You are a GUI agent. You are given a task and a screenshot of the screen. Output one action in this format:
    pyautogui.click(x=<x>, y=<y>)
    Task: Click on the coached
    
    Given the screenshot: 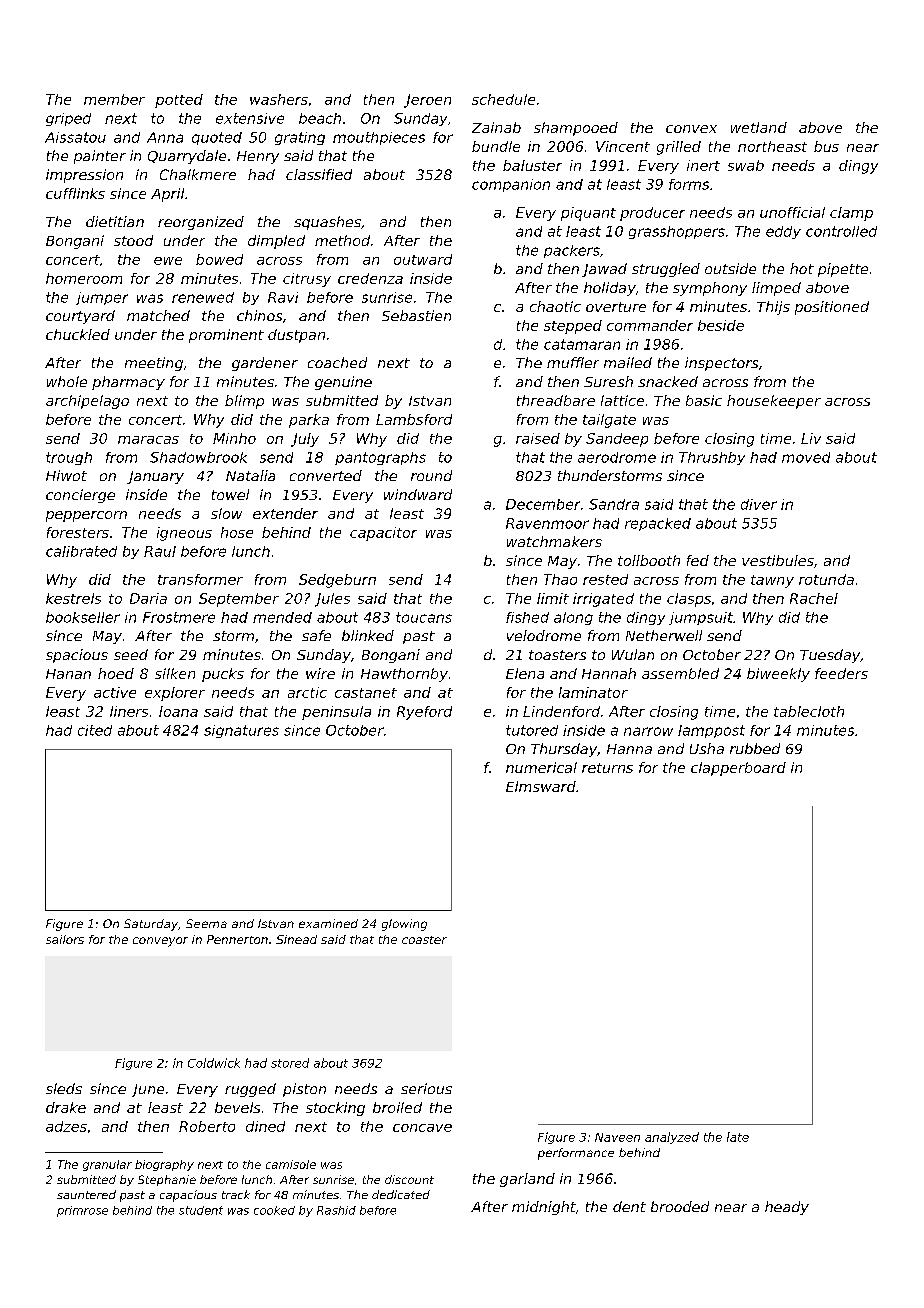 What is the action you would take?
    pyautogui.click(x=337, y=362)
